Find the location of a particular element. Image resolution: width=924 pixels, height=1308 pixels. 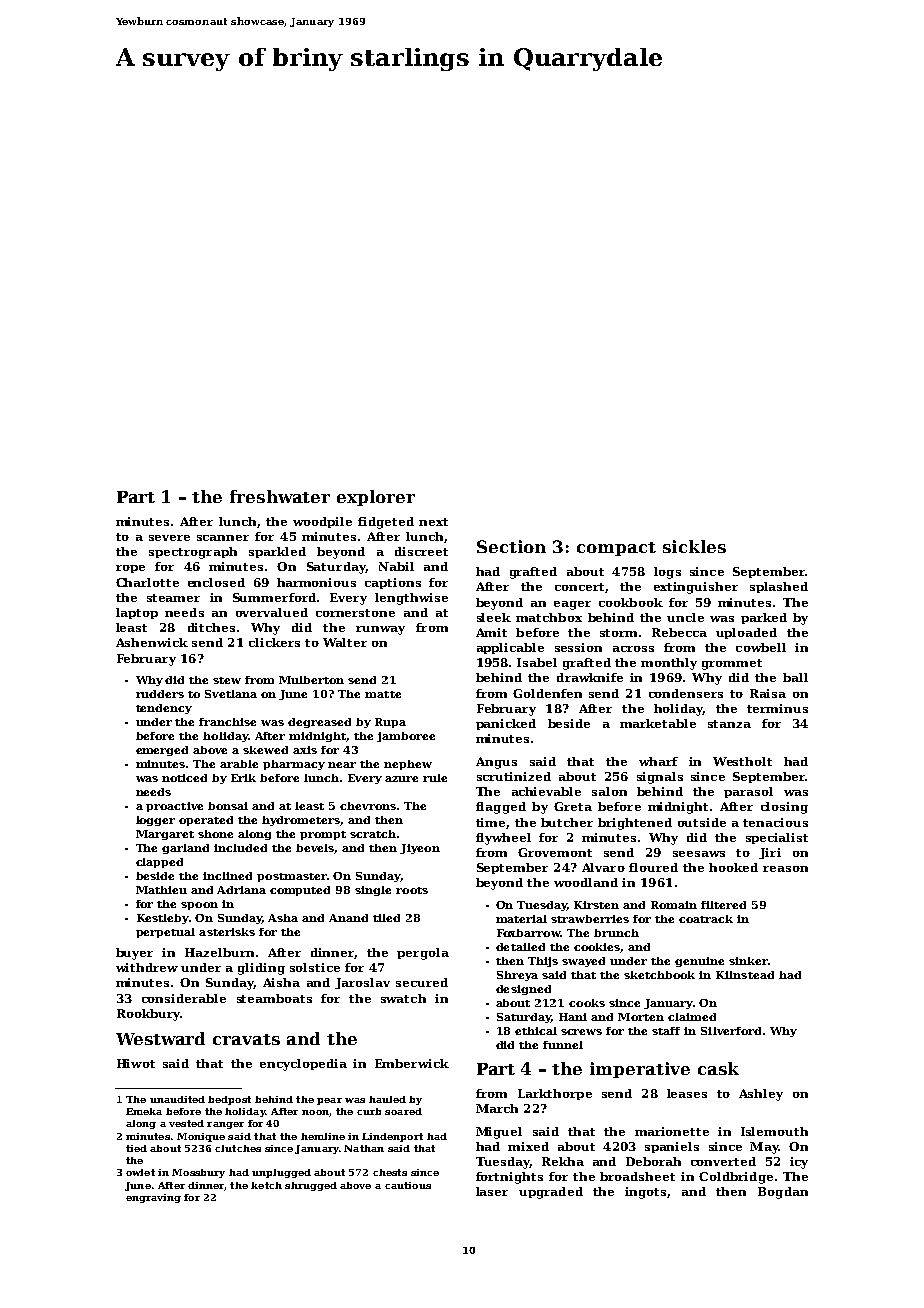

sickles is located at coordinates (694, 546).
